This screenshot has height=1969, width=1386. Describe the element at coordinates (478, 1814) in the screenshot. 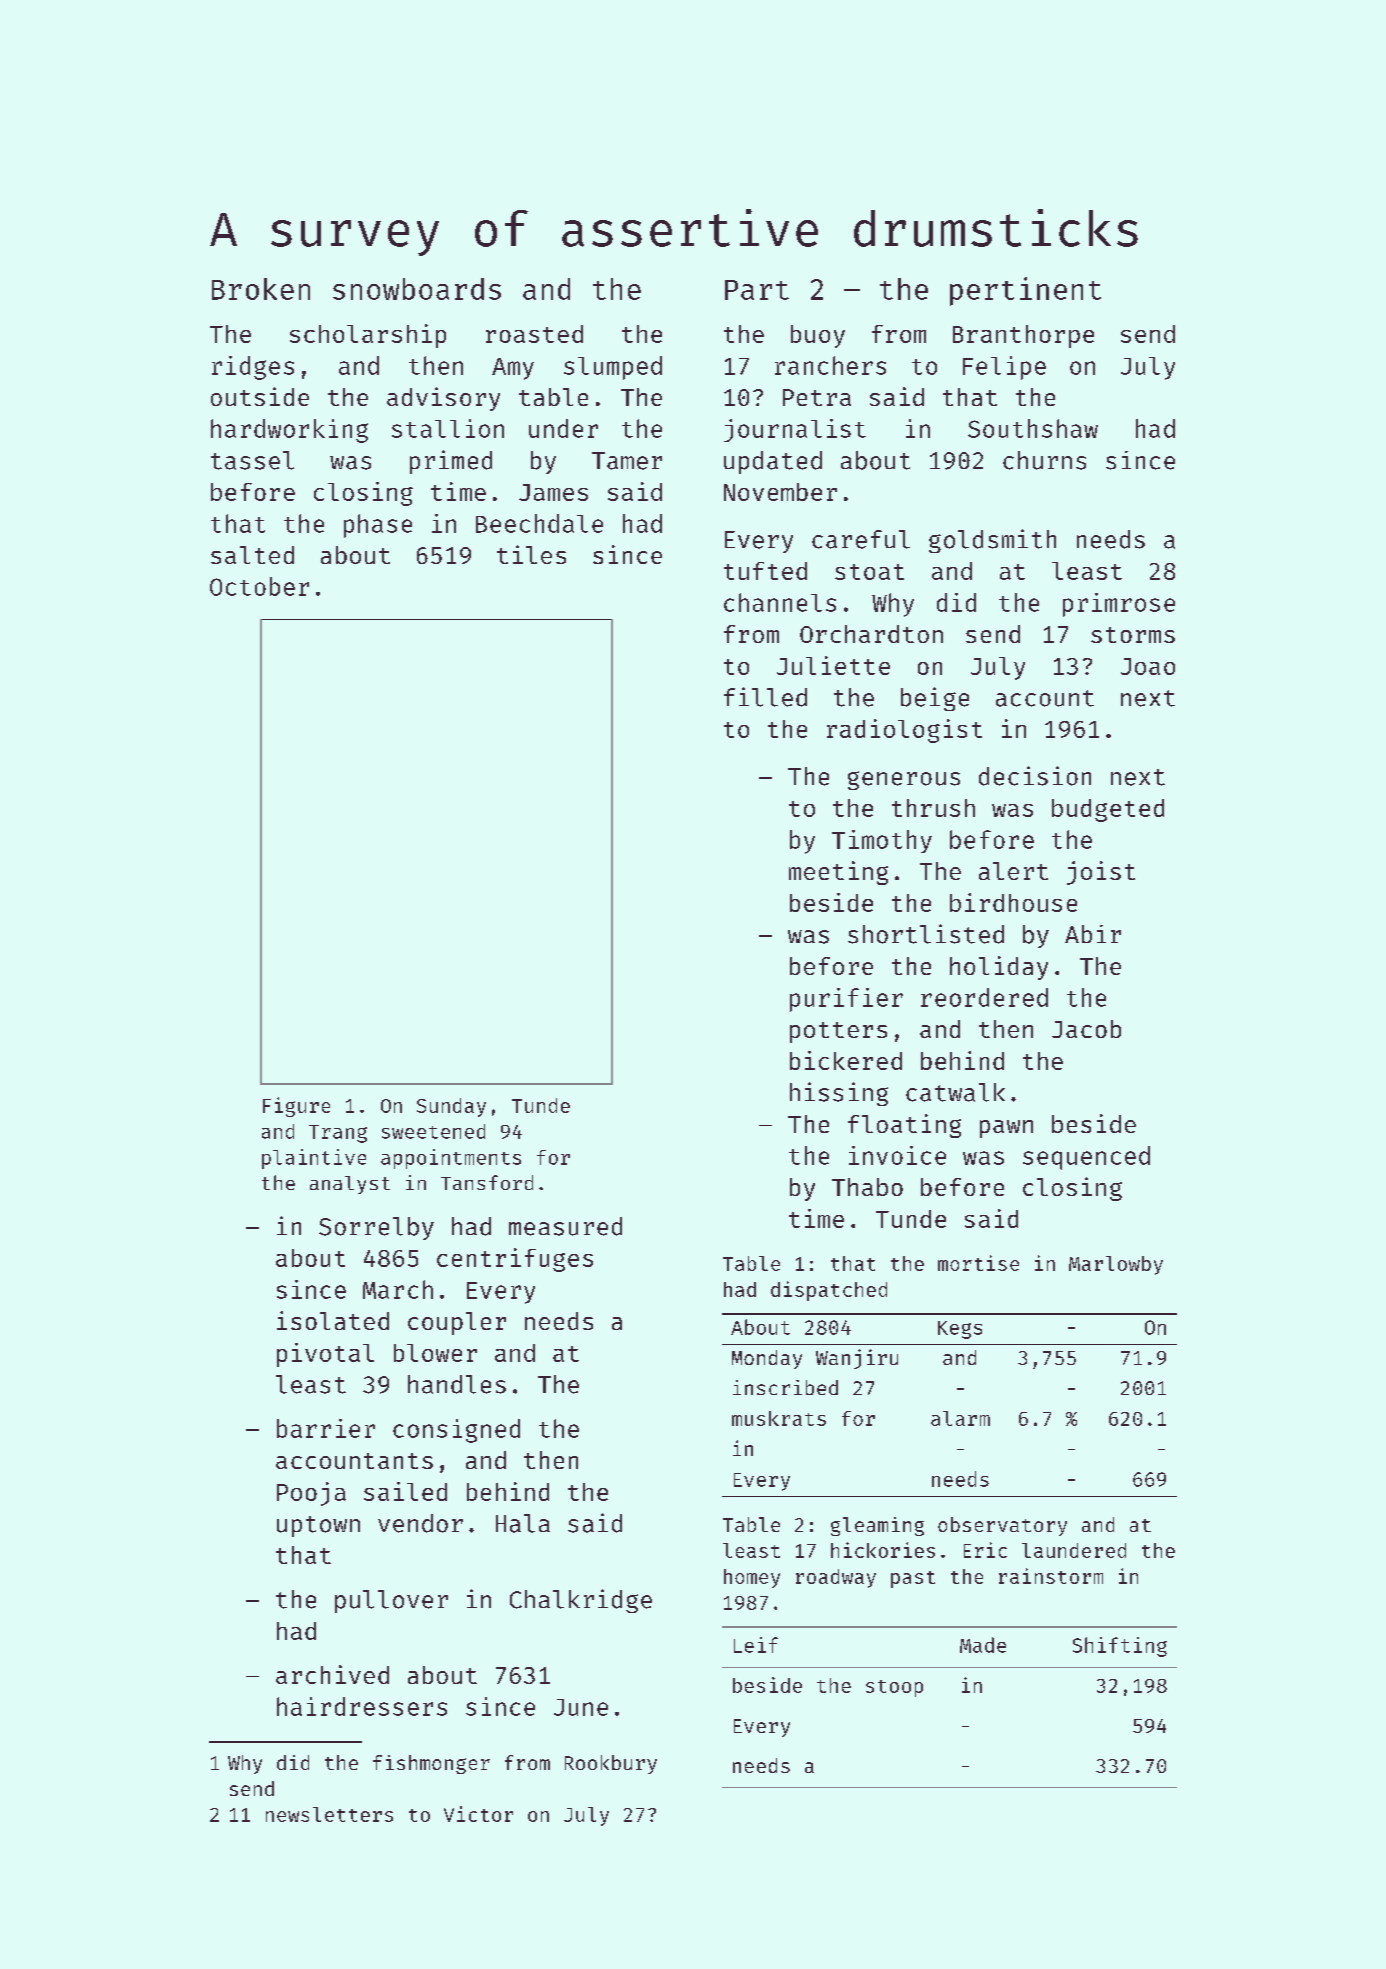

I see `Victor` at that location.
